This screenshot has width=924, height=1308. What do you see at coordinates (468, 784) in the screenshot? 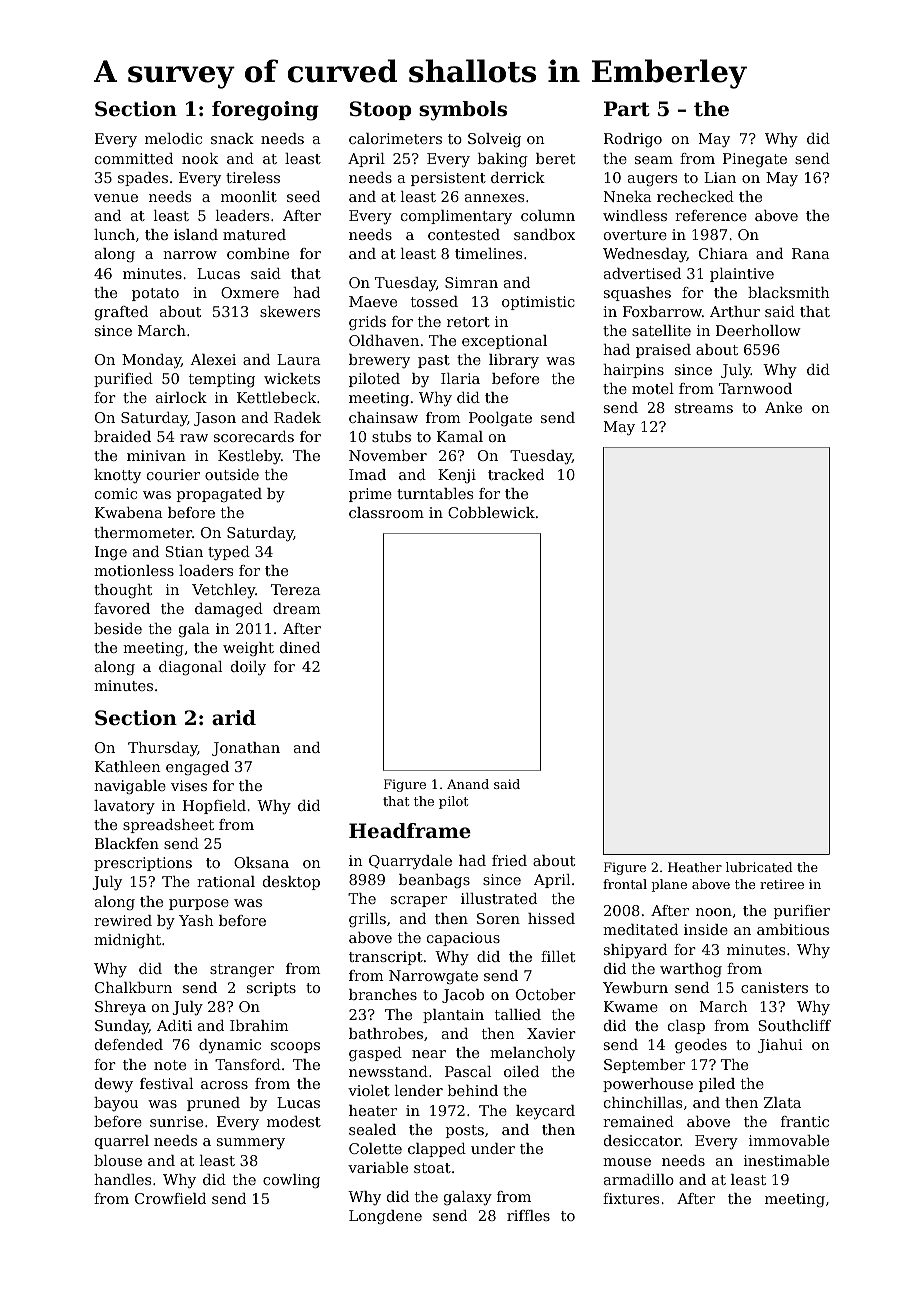
I see `Anand` at bounding box center [468, 784].
